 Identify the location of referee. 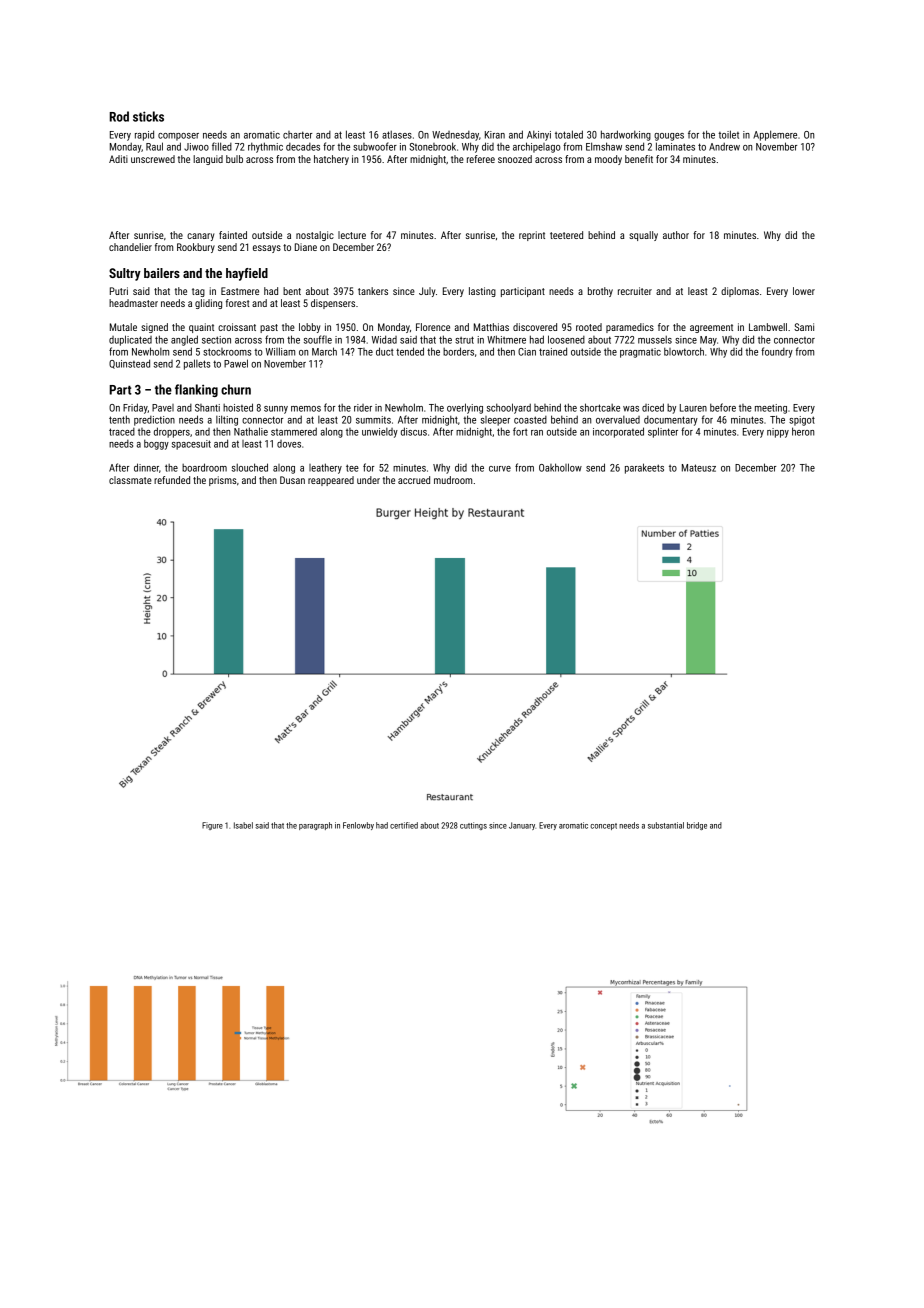
(481, 159).
